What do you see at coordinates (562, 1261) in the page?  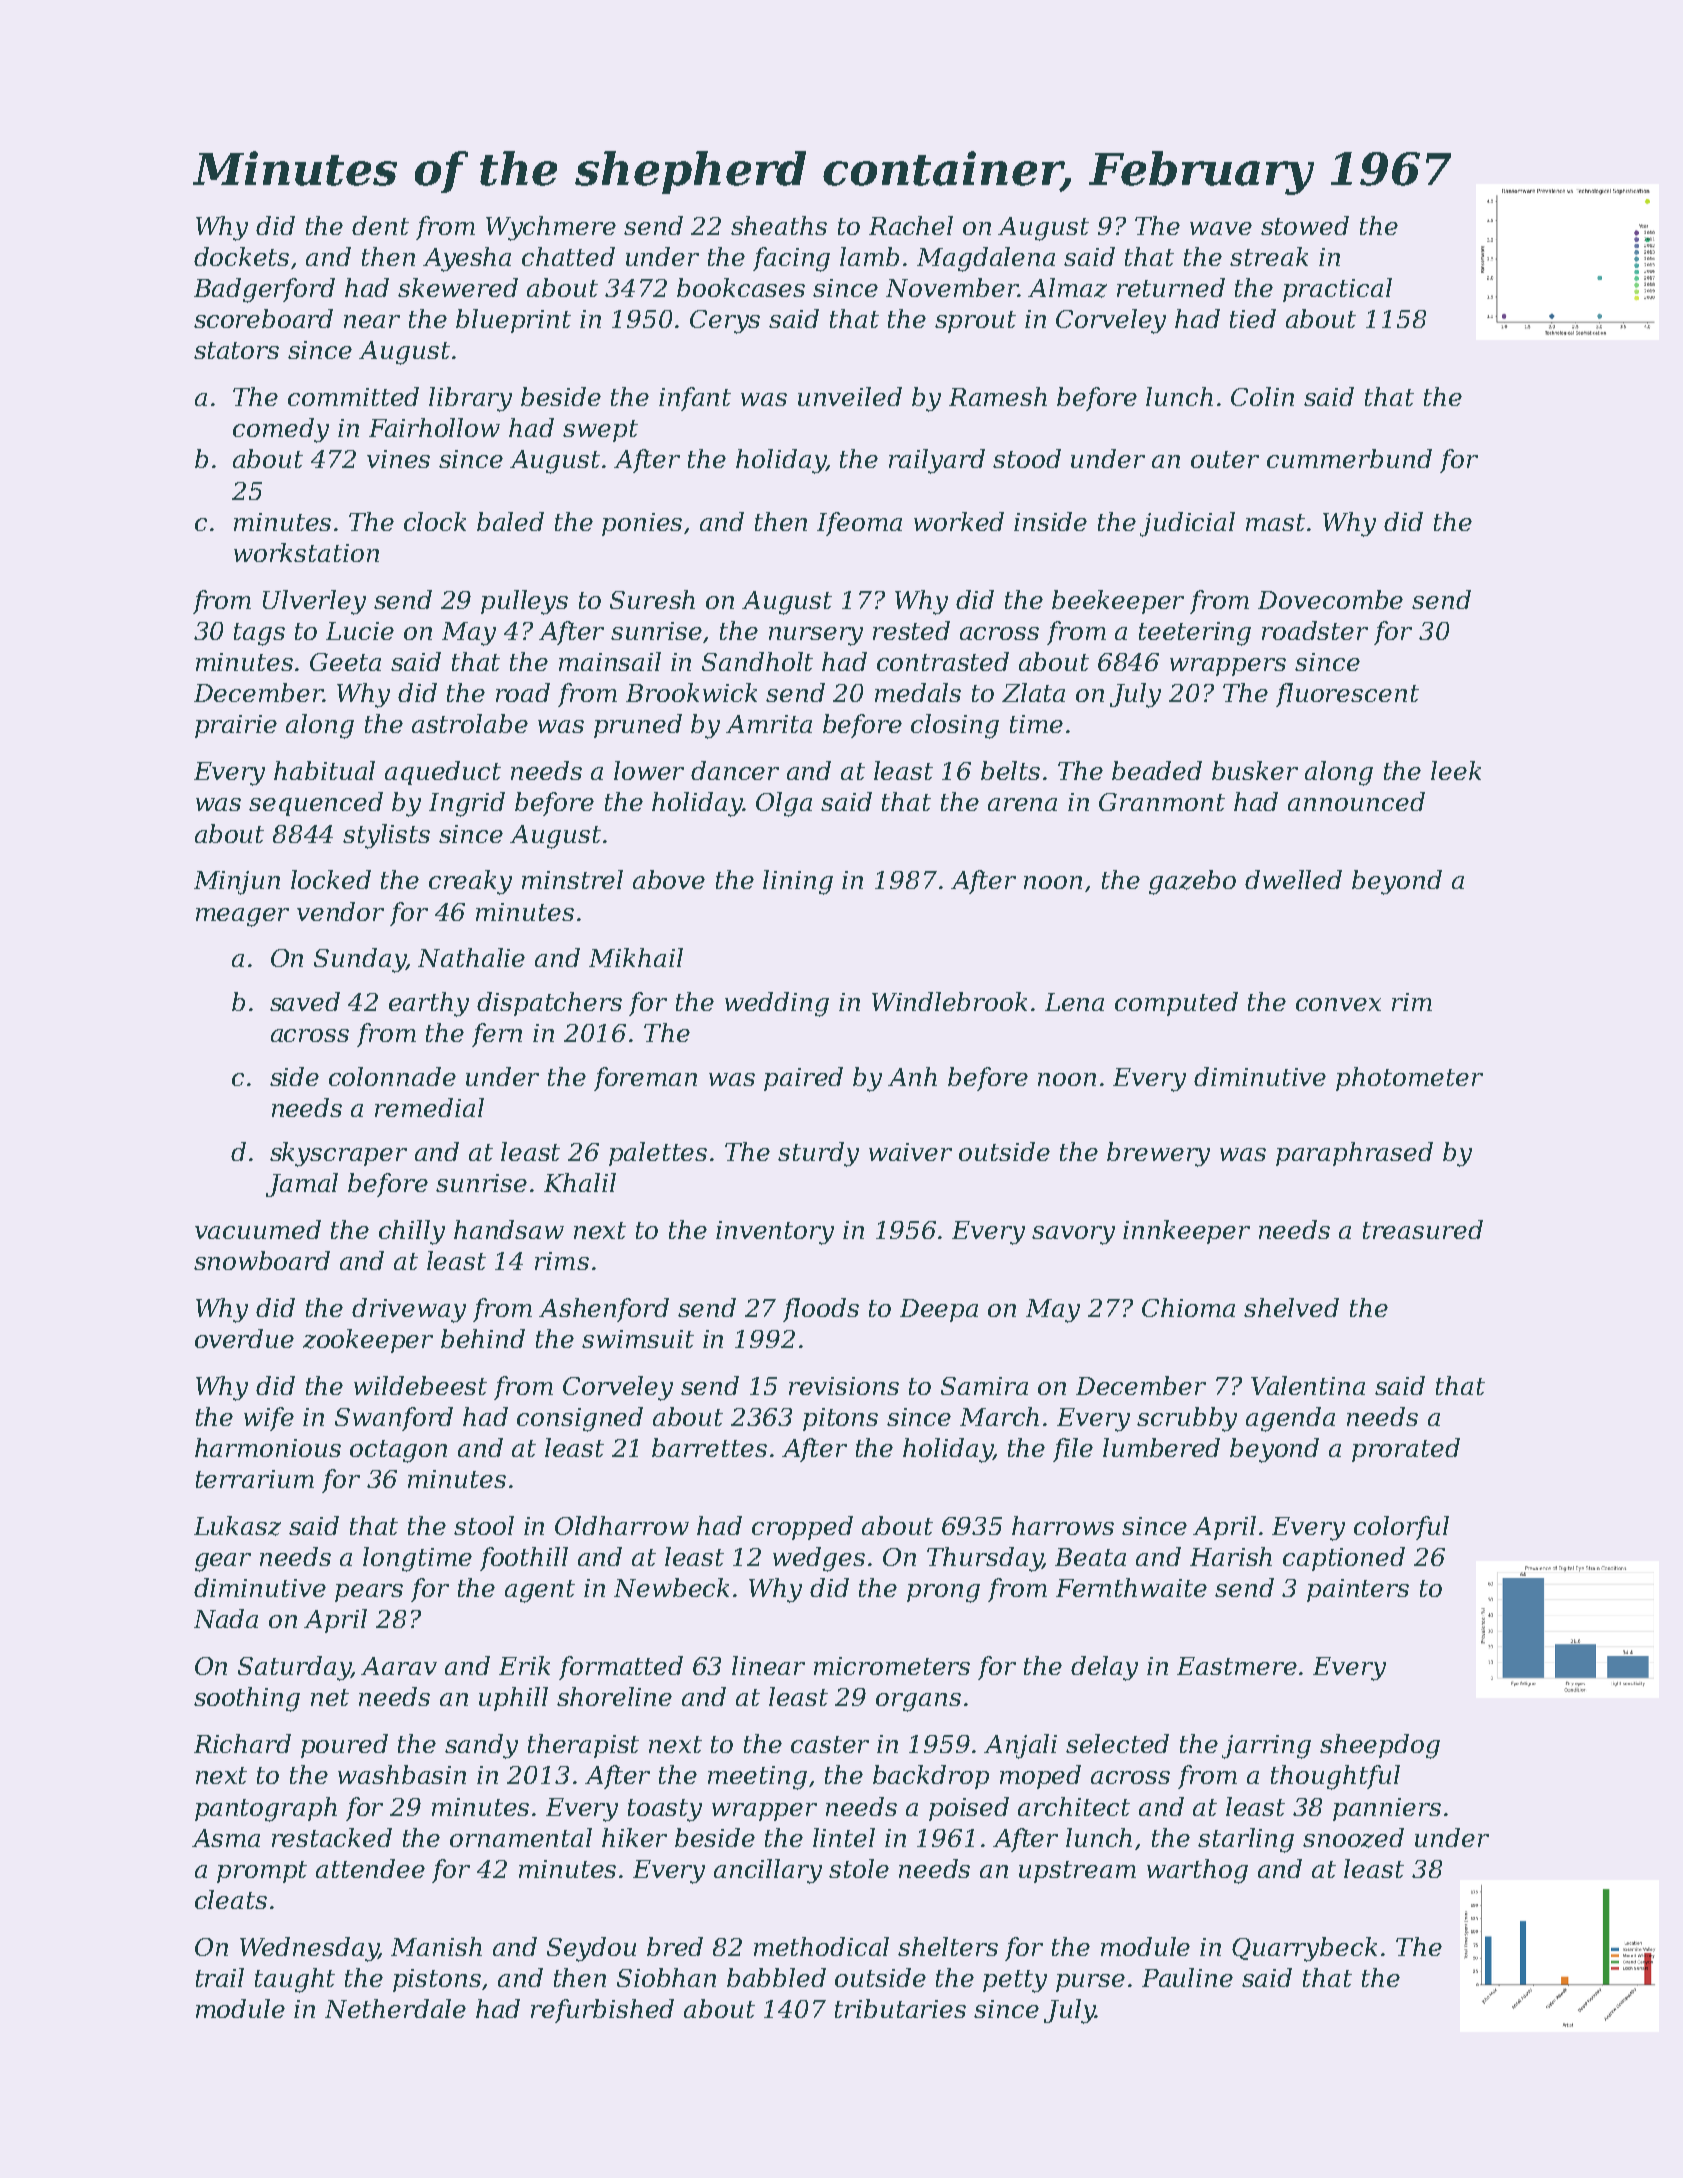 I see `rims` at bounding box center [562, 1261].
